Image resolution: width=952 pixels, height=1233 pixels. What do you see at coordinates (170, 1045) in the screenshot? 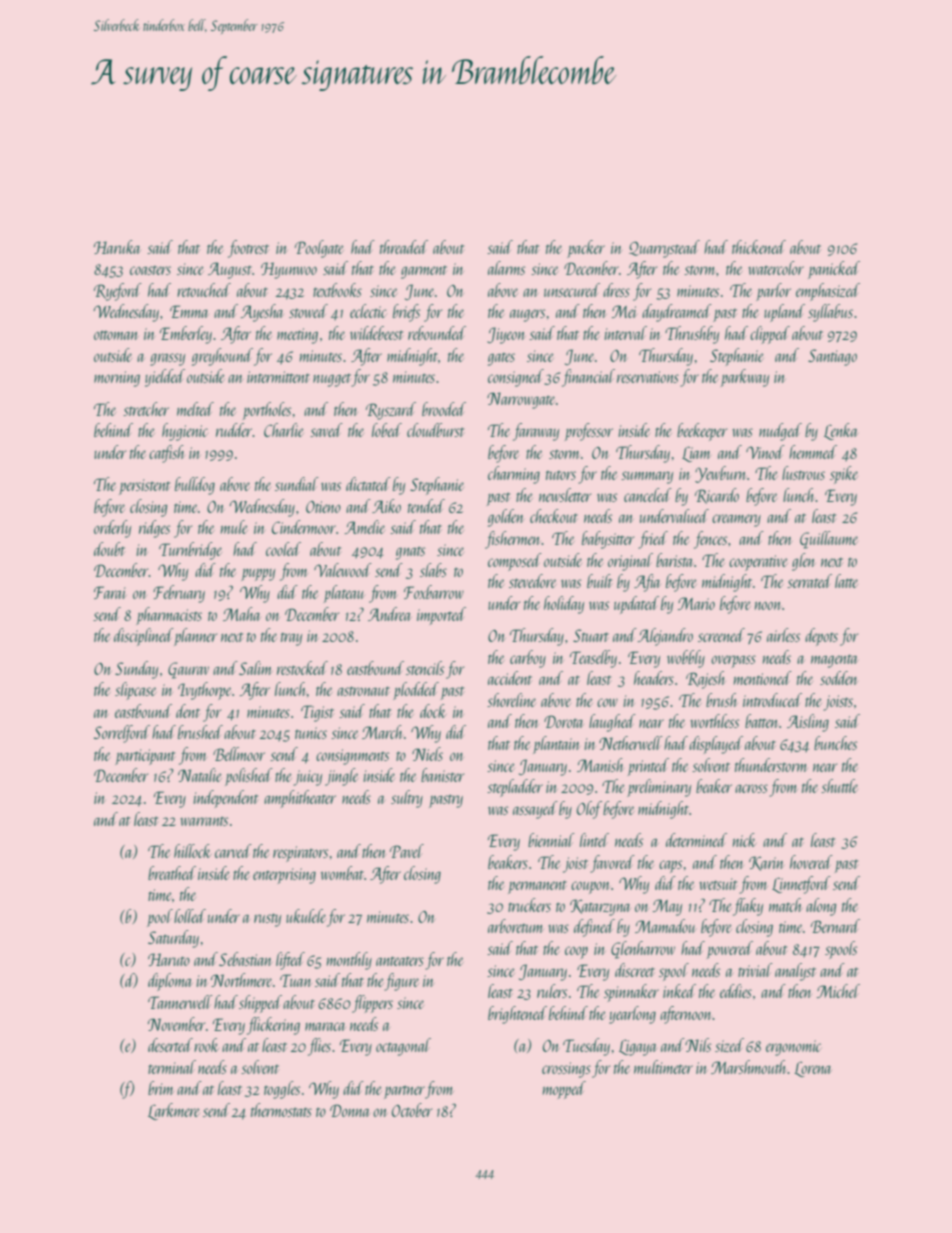
I see `deserted` at bounding box center [170, 1045].
